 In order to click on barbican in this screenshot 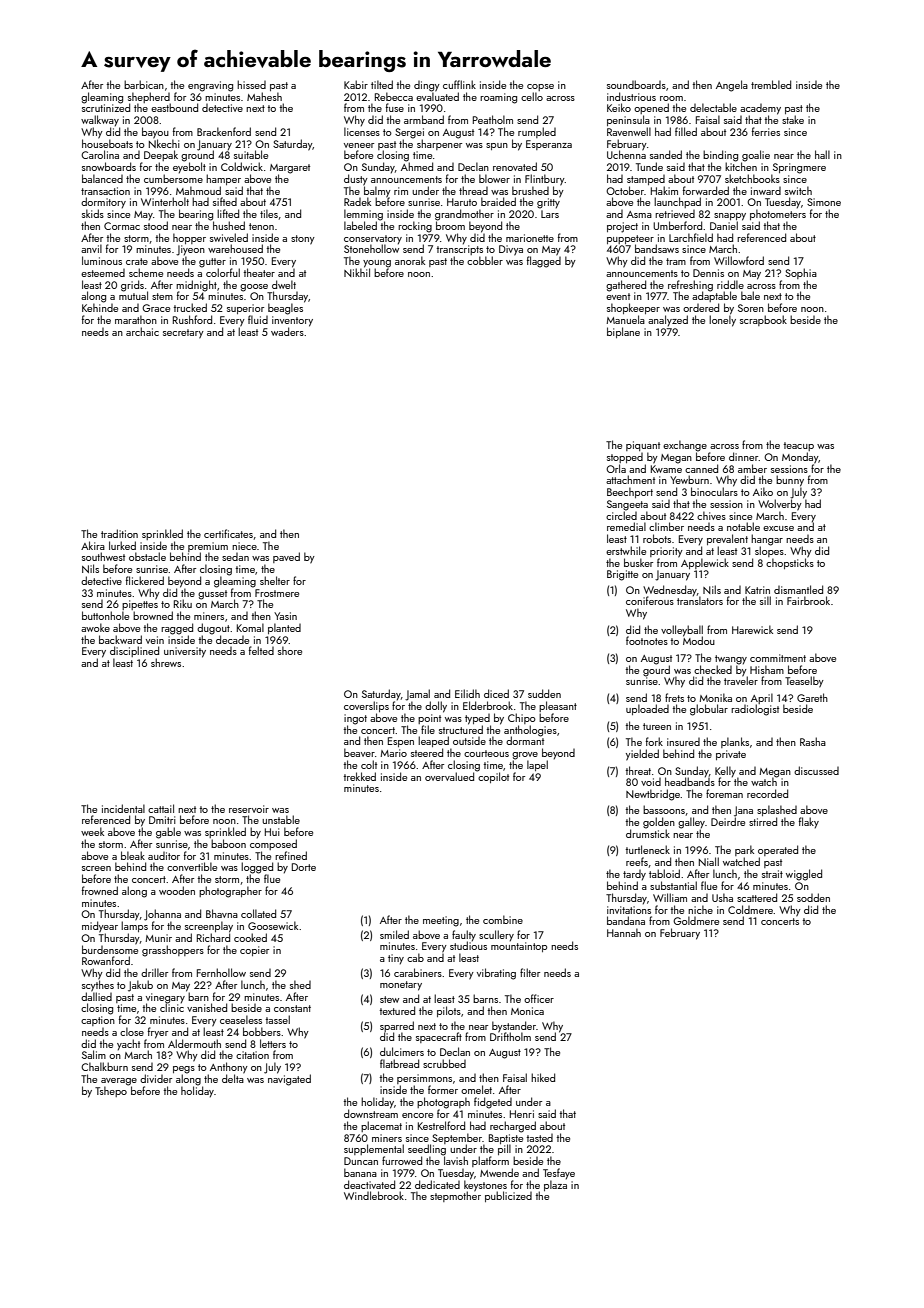, I will do `click(144, 84)`.
